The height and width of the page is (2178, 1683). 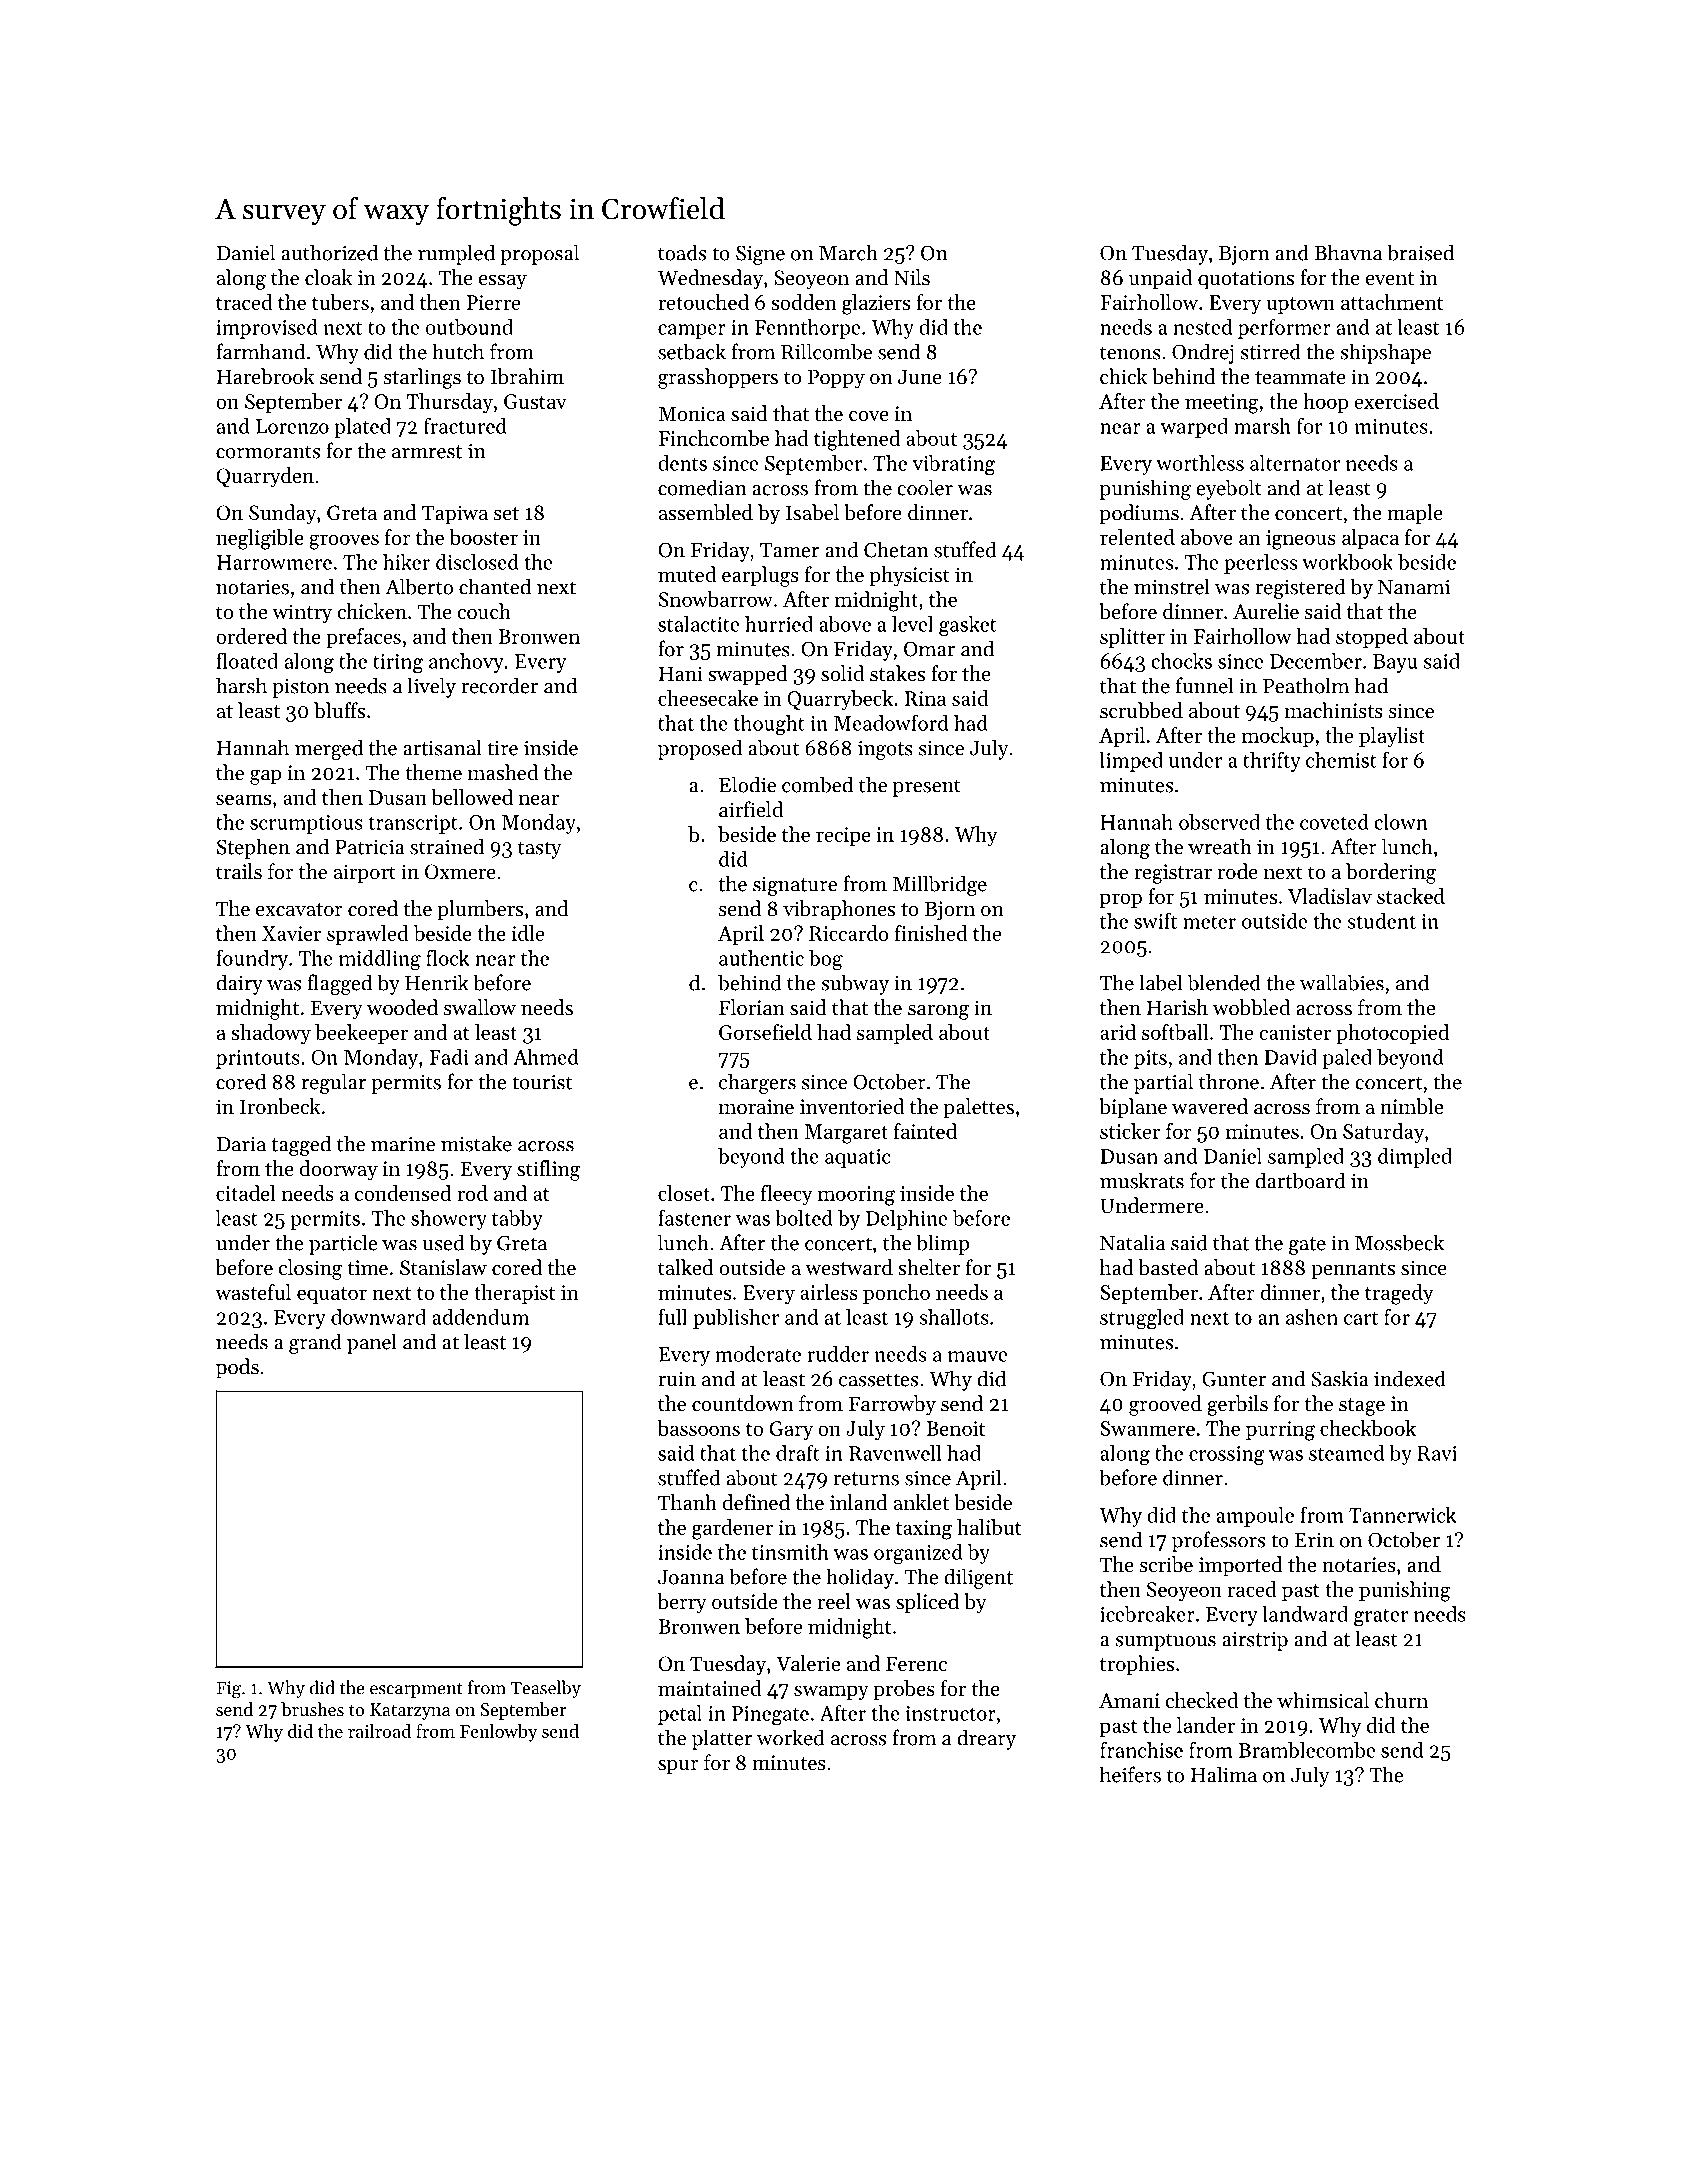 What do you see at coordinates (714, 438) in the page?
I see `Finchcombe` at bounding box center [714, 438].
